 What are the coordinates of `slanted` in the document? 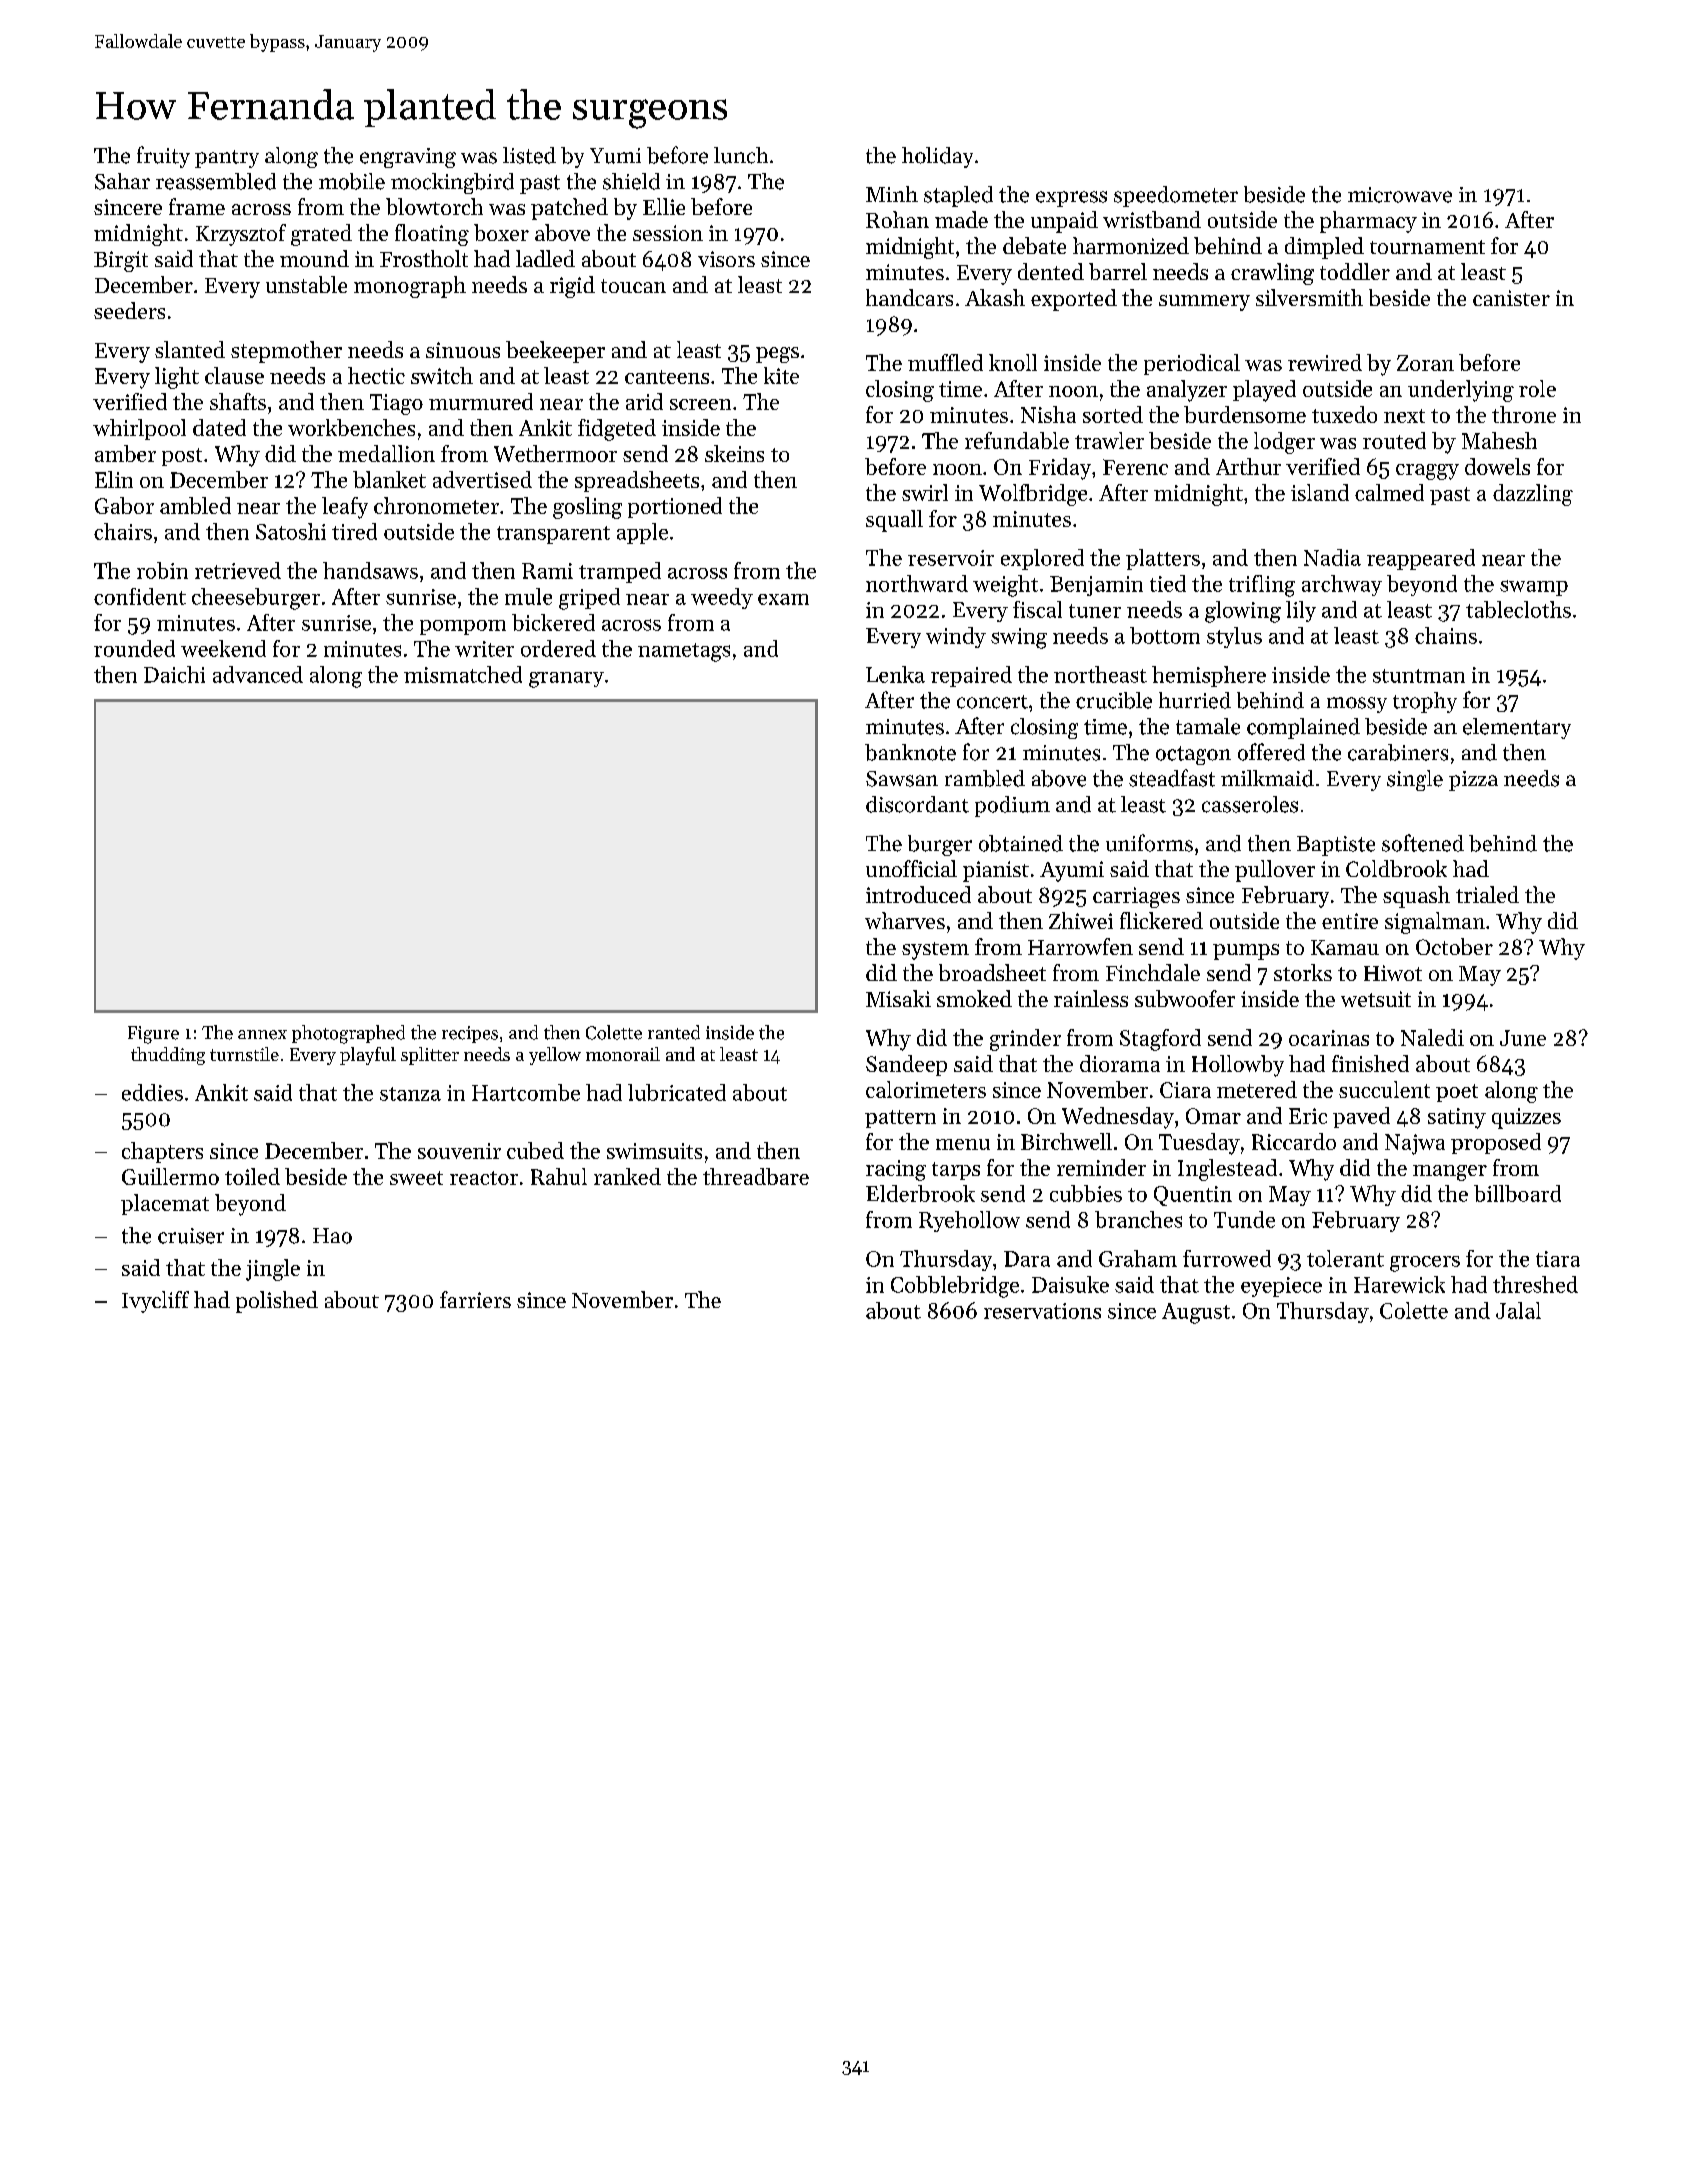 It's located at (190, 349).
